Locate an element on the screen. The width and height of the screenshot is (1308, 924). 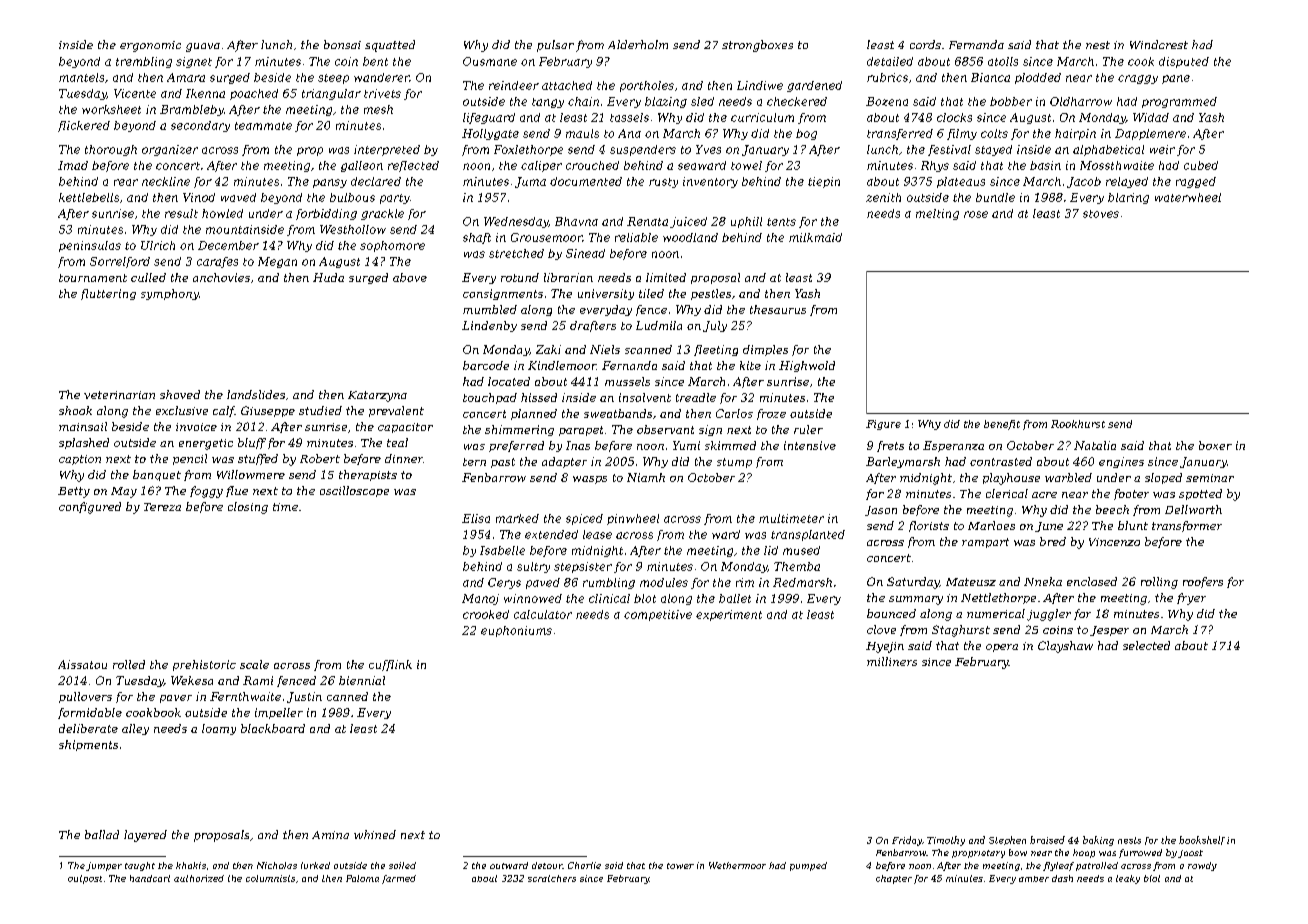
symphony is located at coordinates (170, 294).
